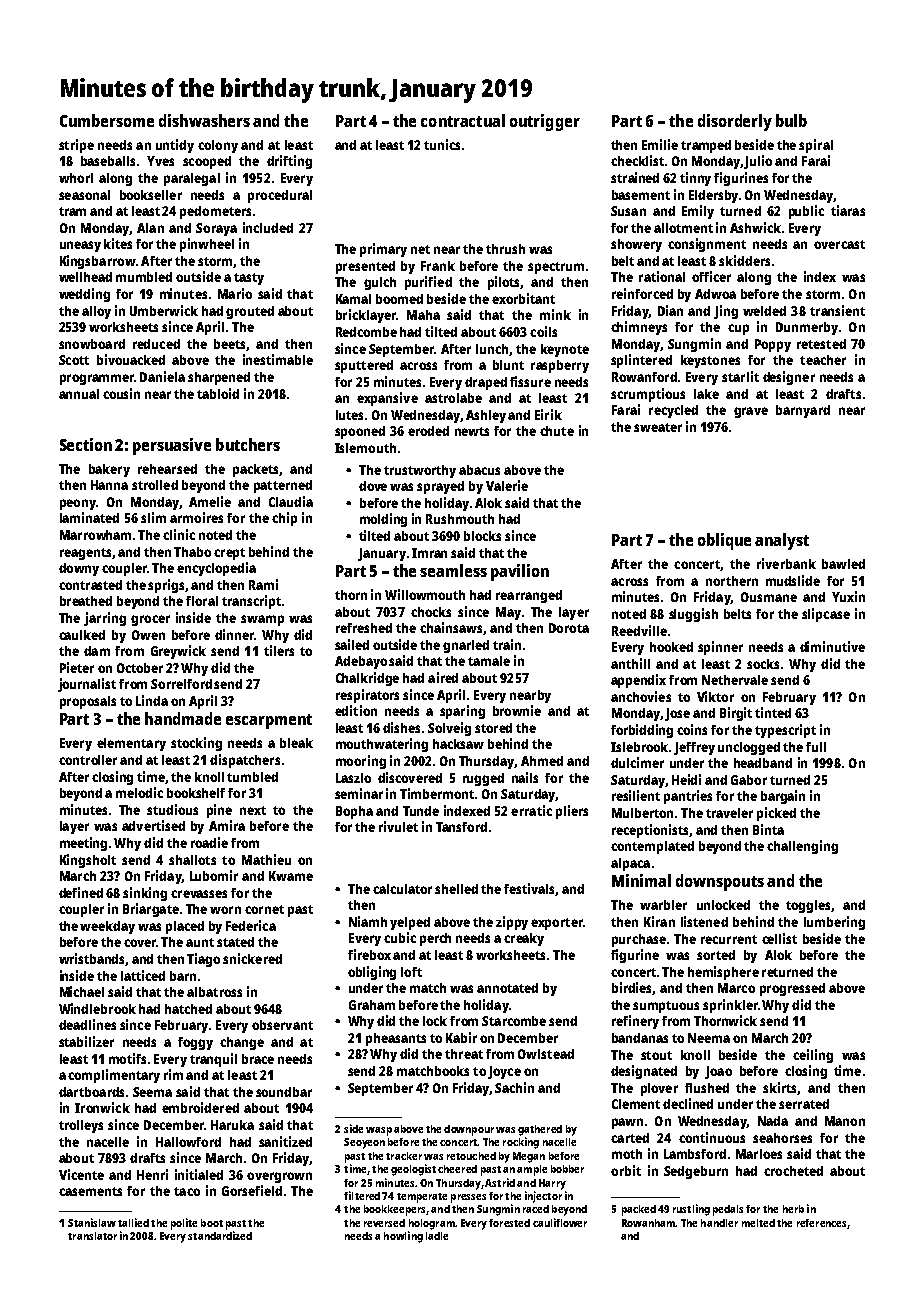 This document has height=1308, width=924. Describe the element at coordinates (242, 1043) in the document. I see `change` at that location.
